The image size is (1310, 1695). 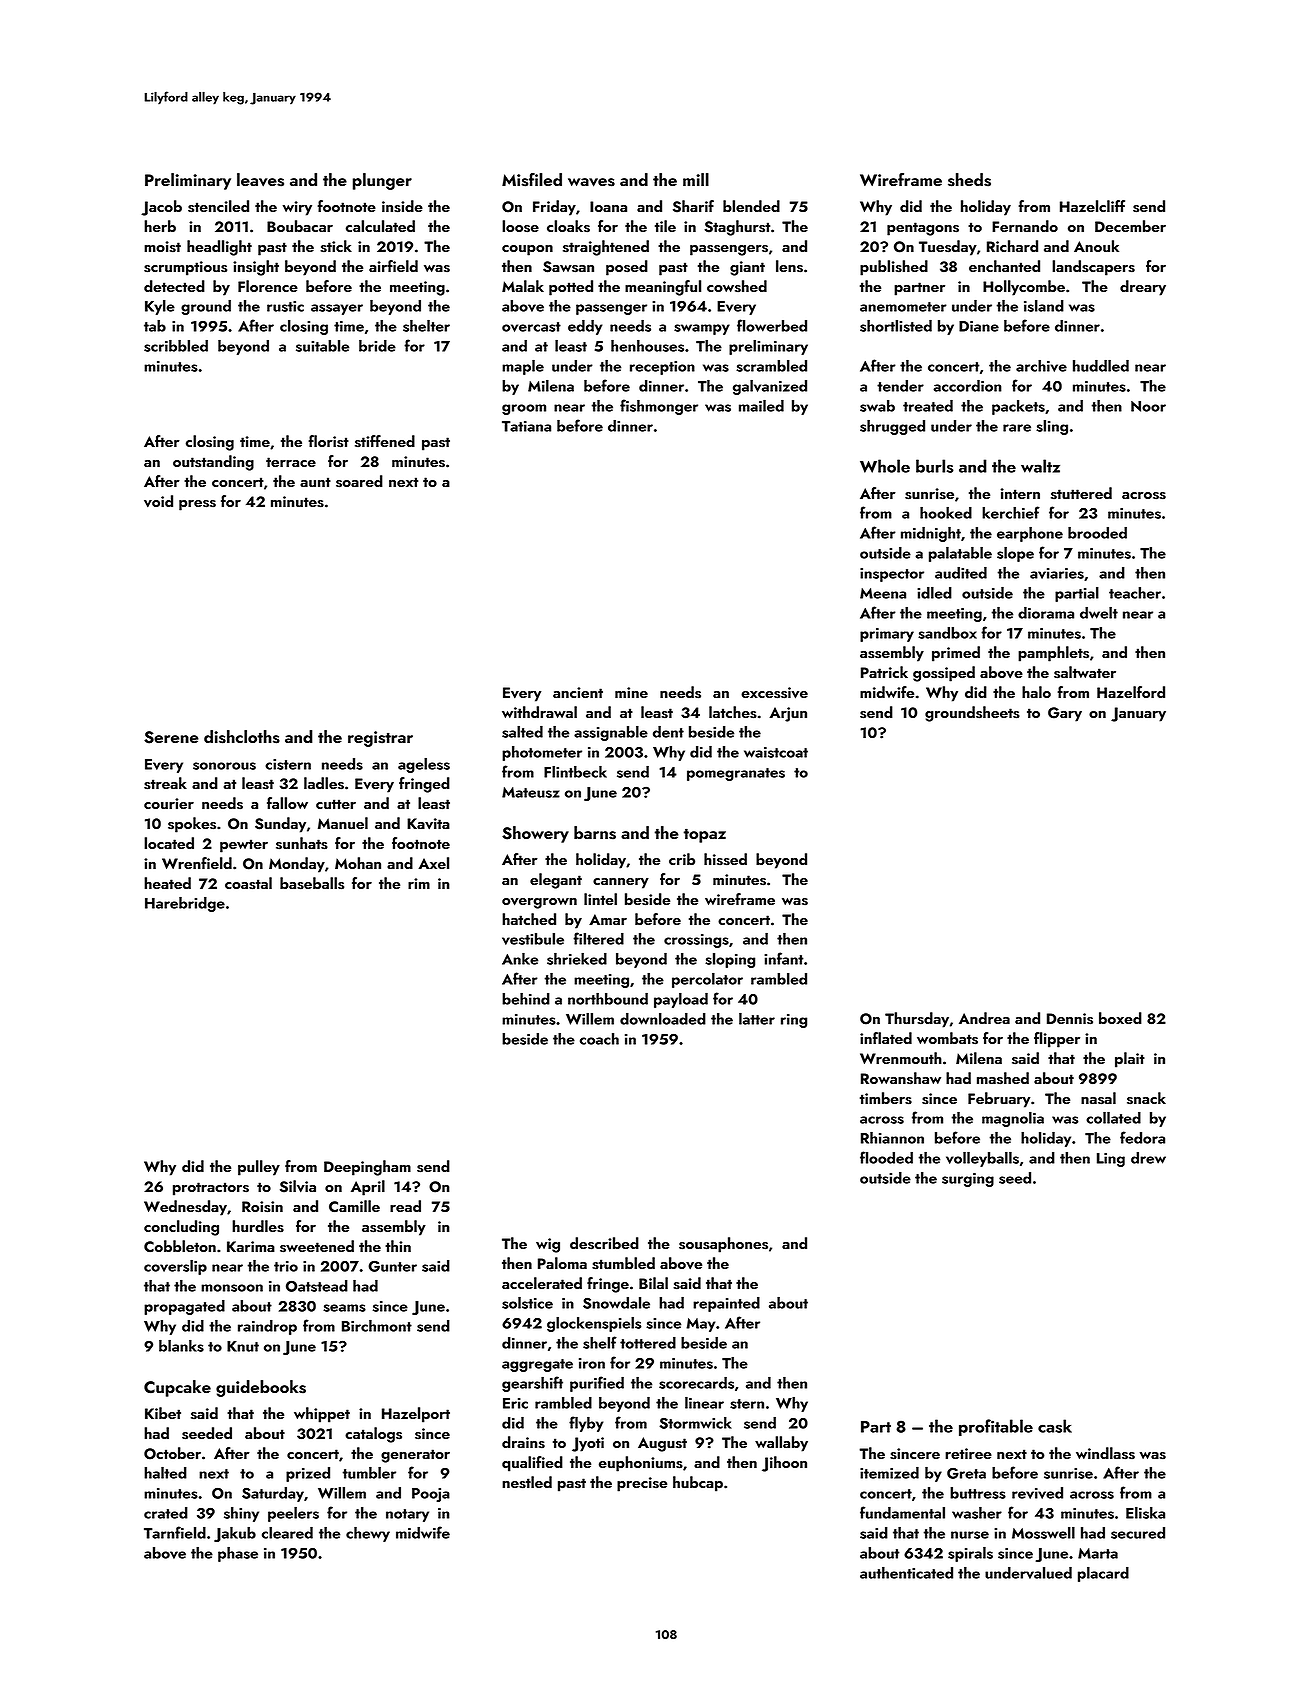 What do you see at coordinates (1041, 366) in the image?
I see `archive` at bounding box center [1041, 366].
